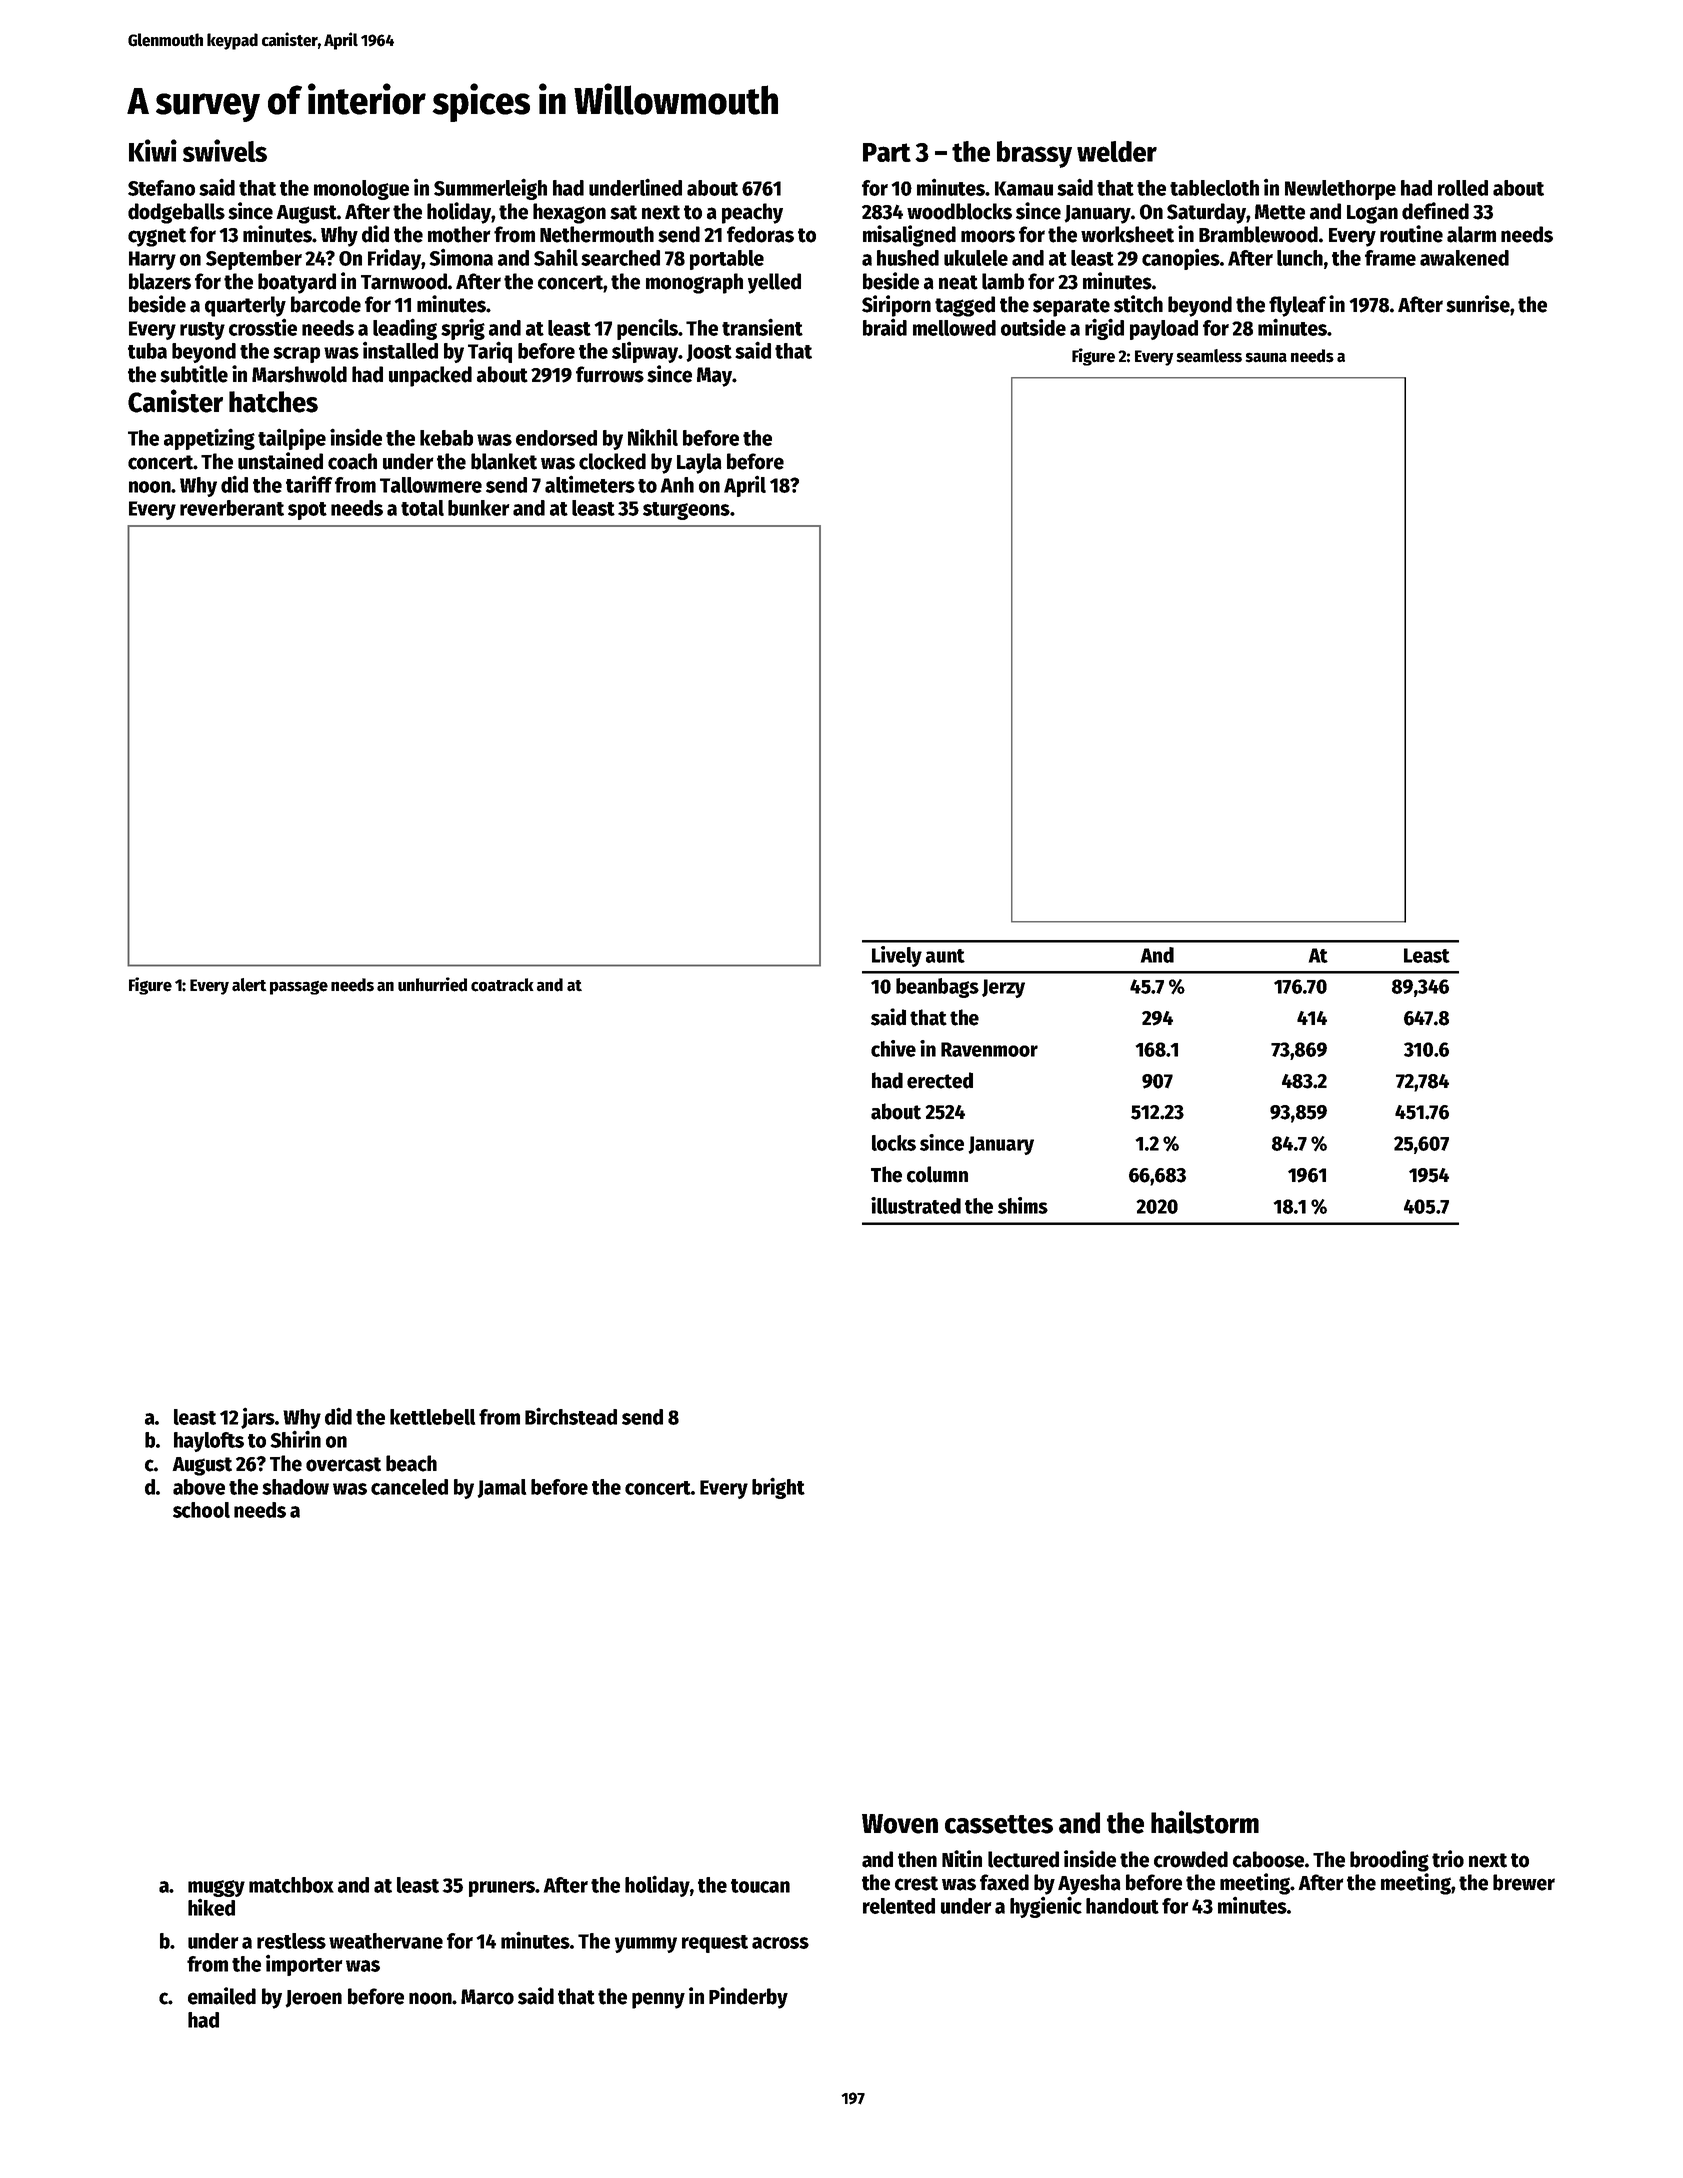  I want to click on brewer, so click(1524, 1882).
